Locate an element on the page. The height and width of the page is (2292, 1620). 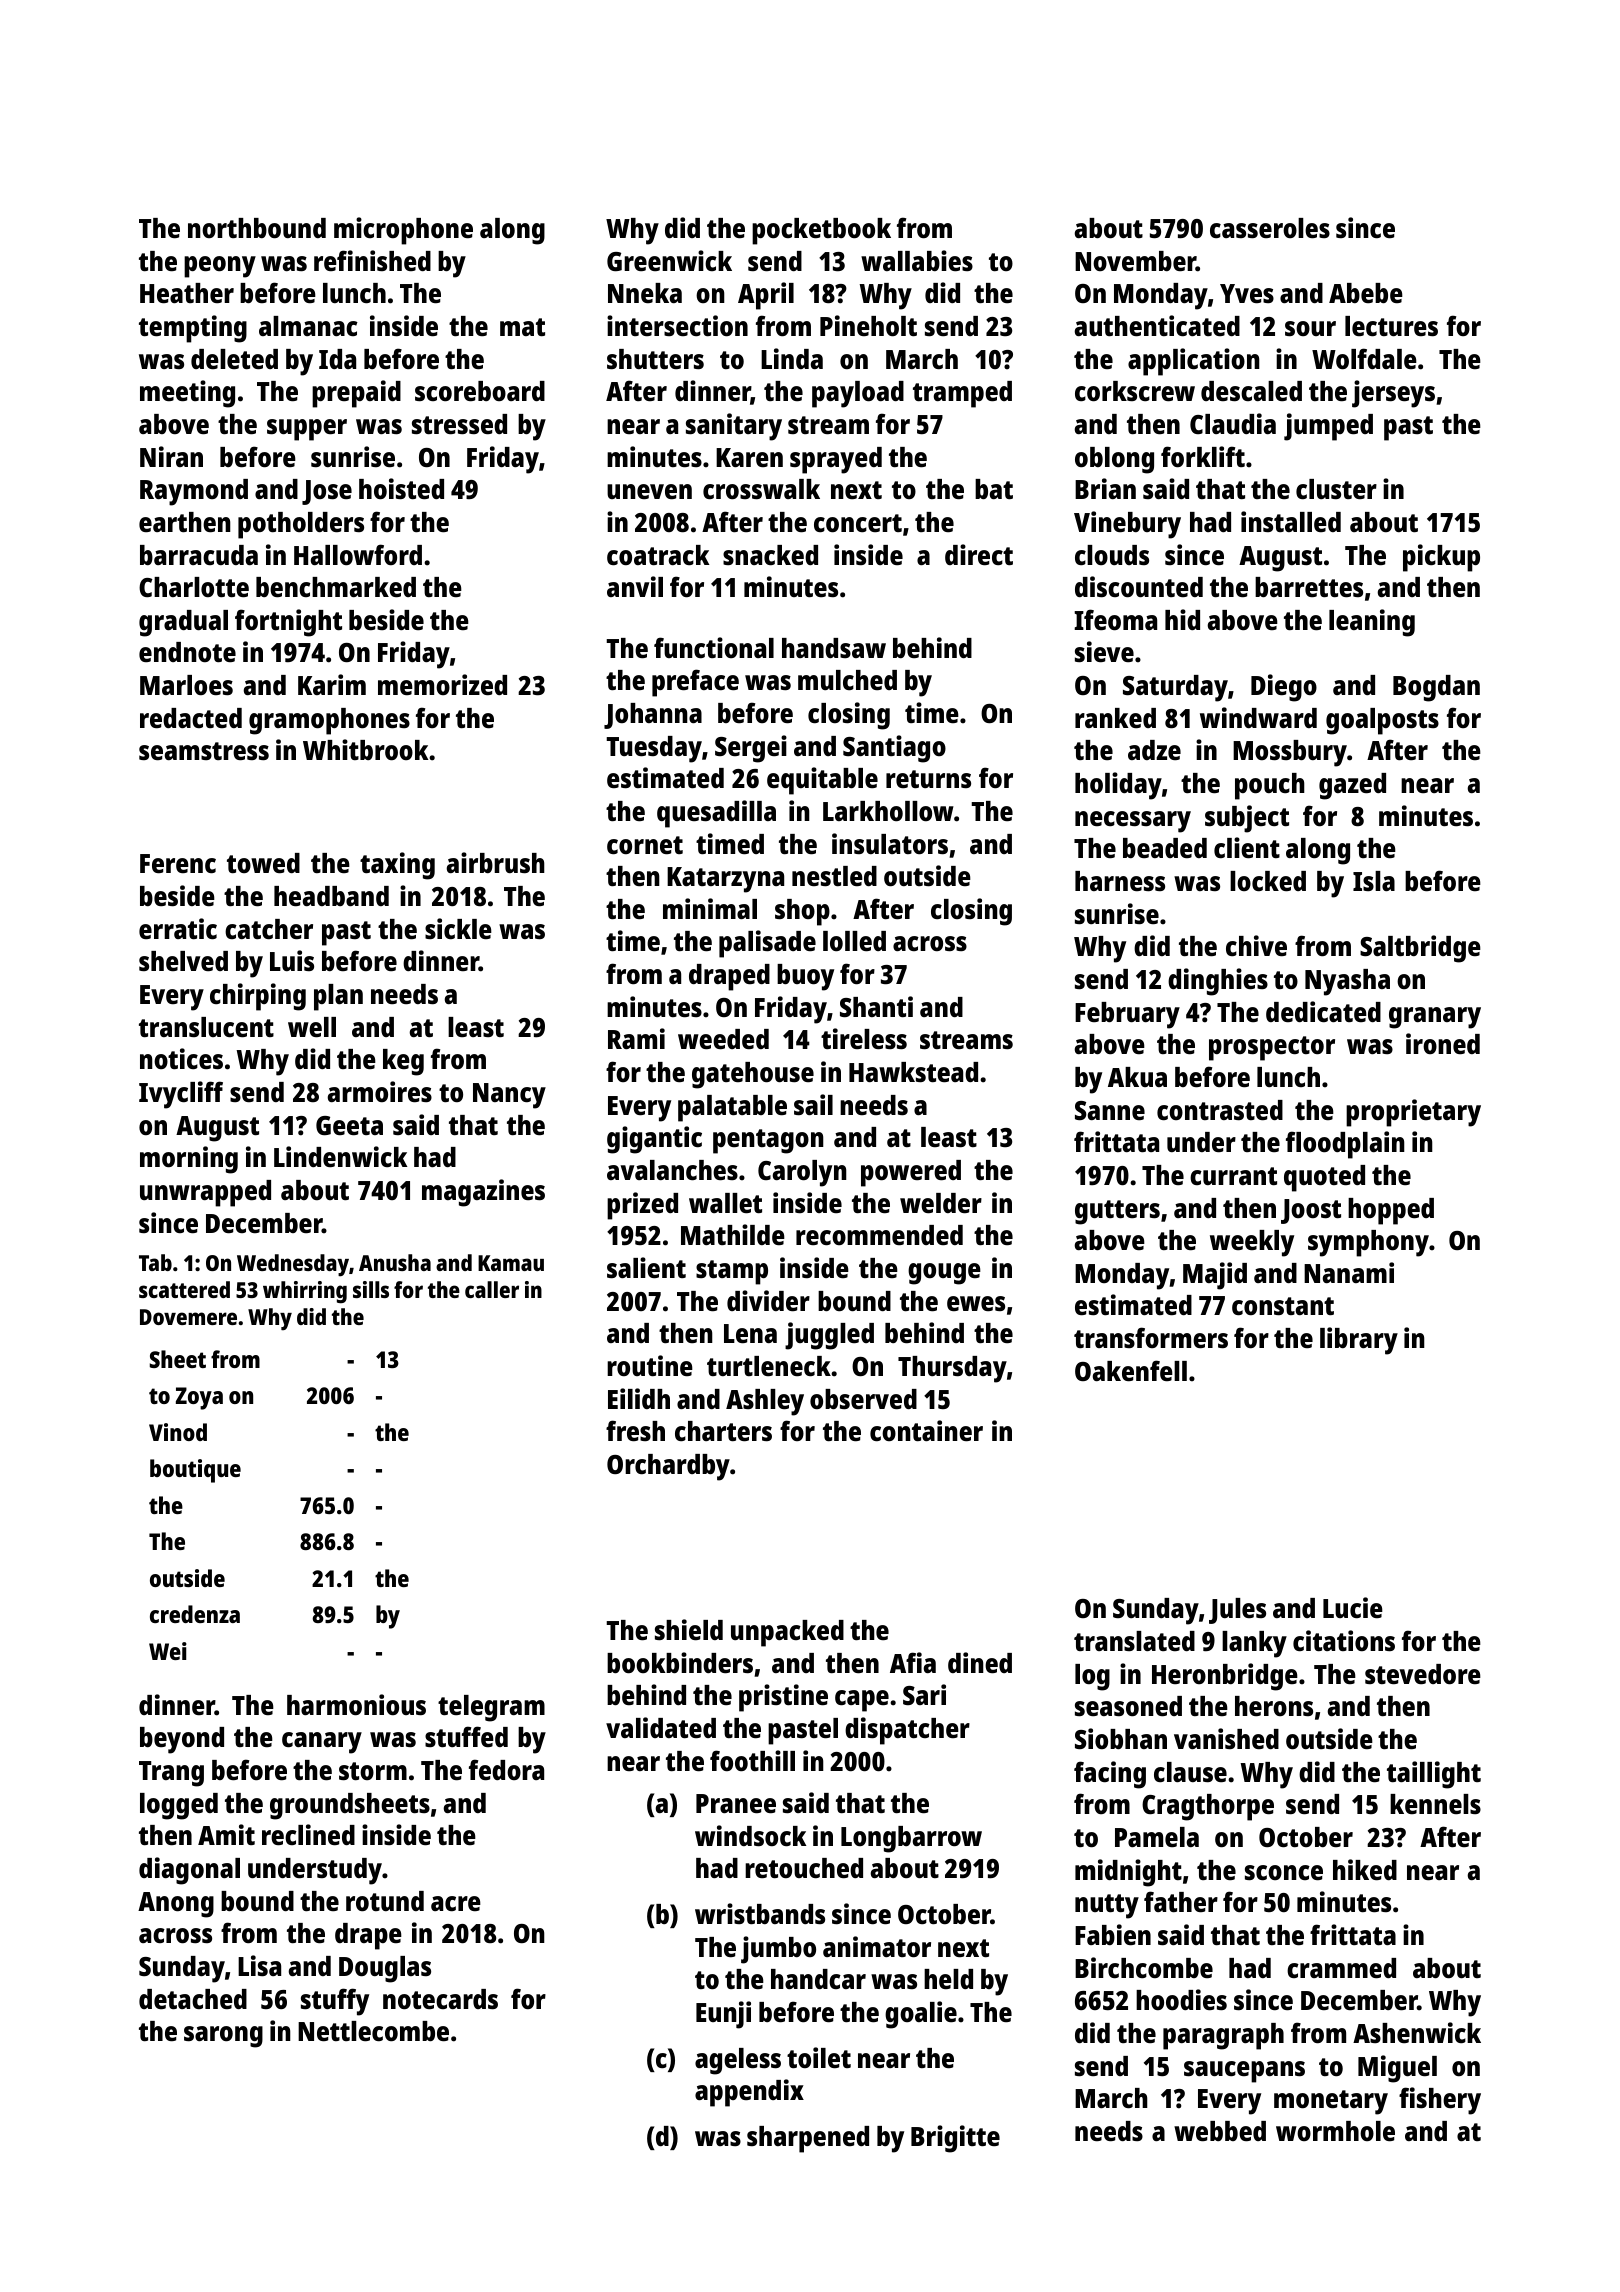
Nettlecombe is located at coordinates (373, 2031).
